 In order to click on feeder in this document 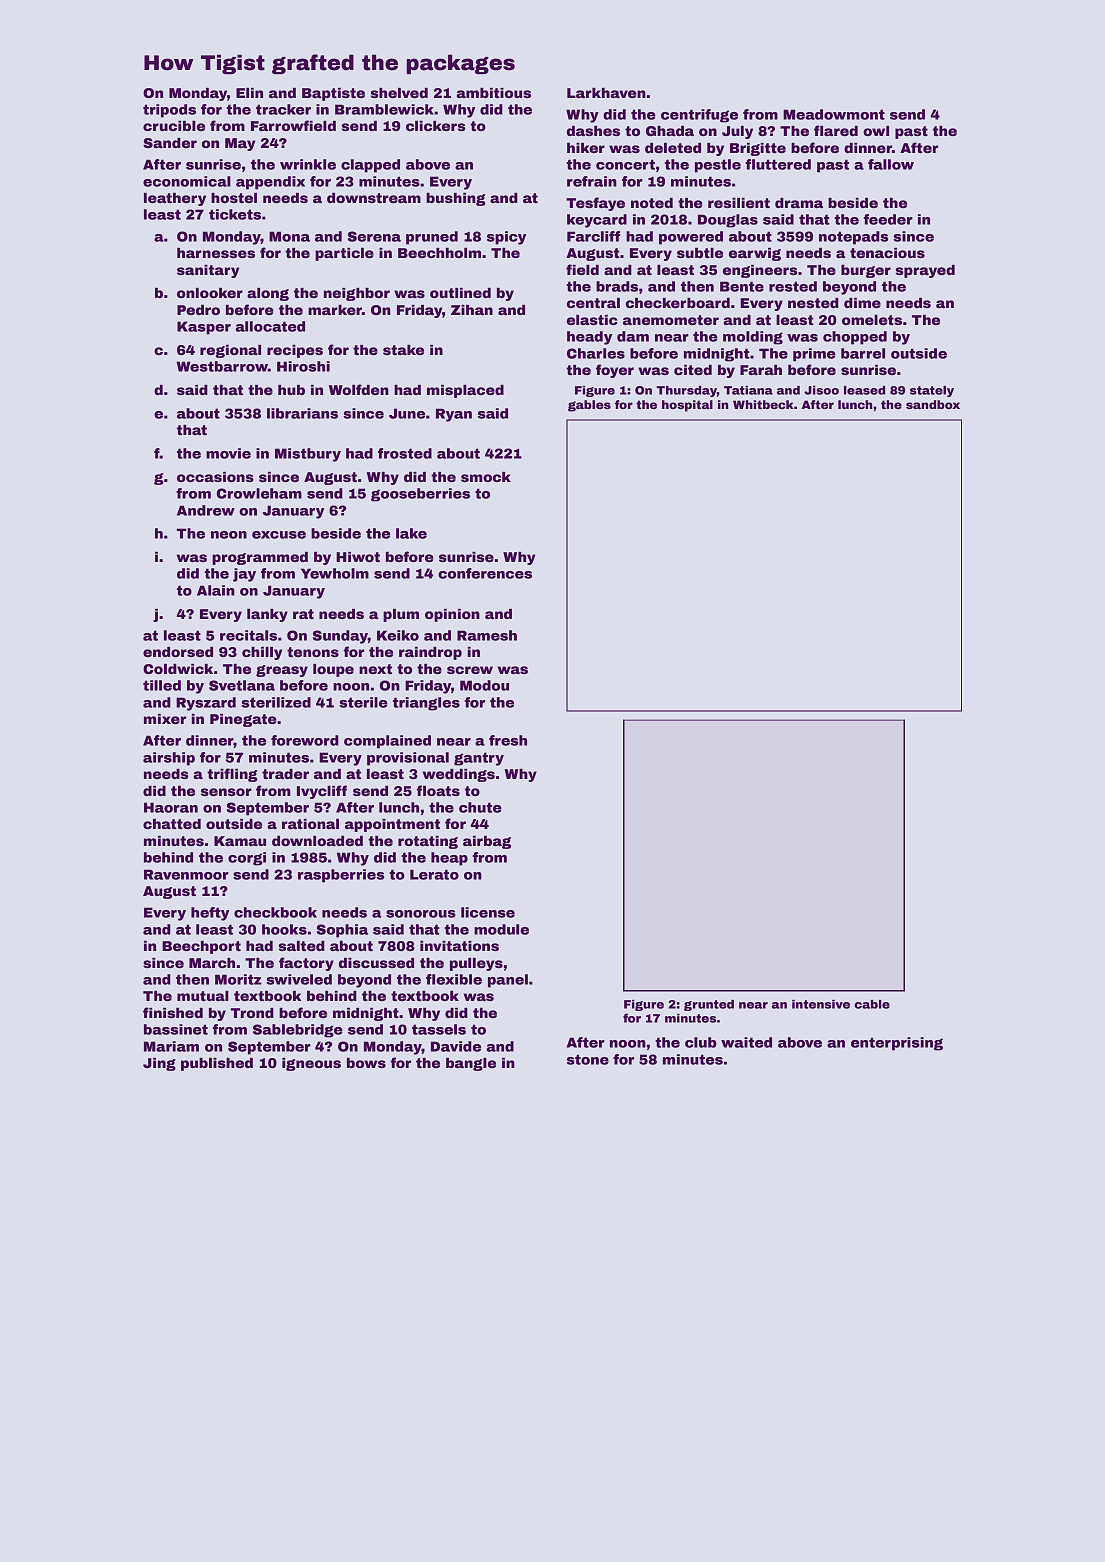, I will do `click(888, 219)`.
